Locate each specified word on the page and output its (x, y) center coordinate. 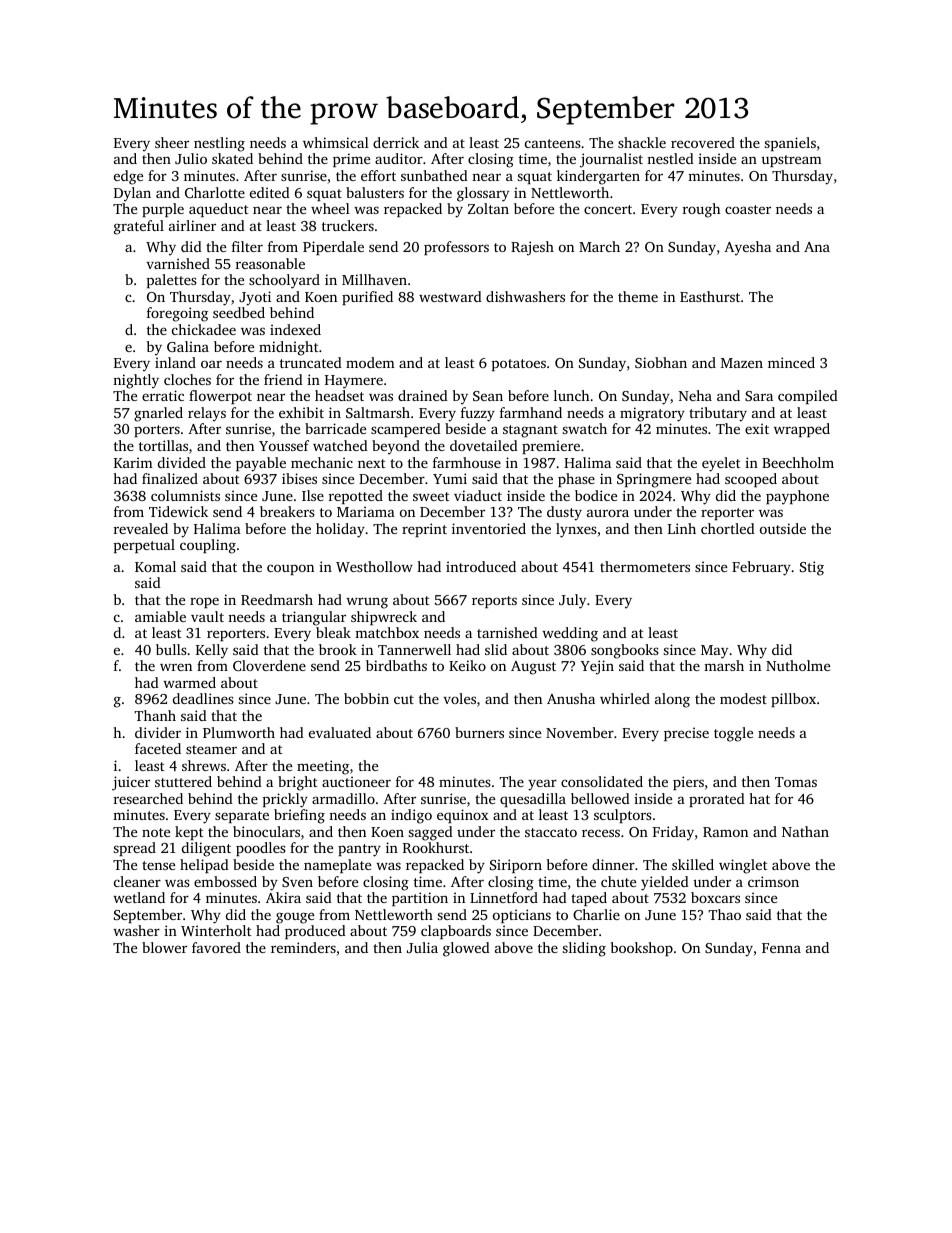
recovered (703, 142)
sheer (172, 142)
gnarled (158, 414)
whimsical (336, 142)
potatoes (519, 365)
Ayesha (747, 248)
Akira (283, 897)
